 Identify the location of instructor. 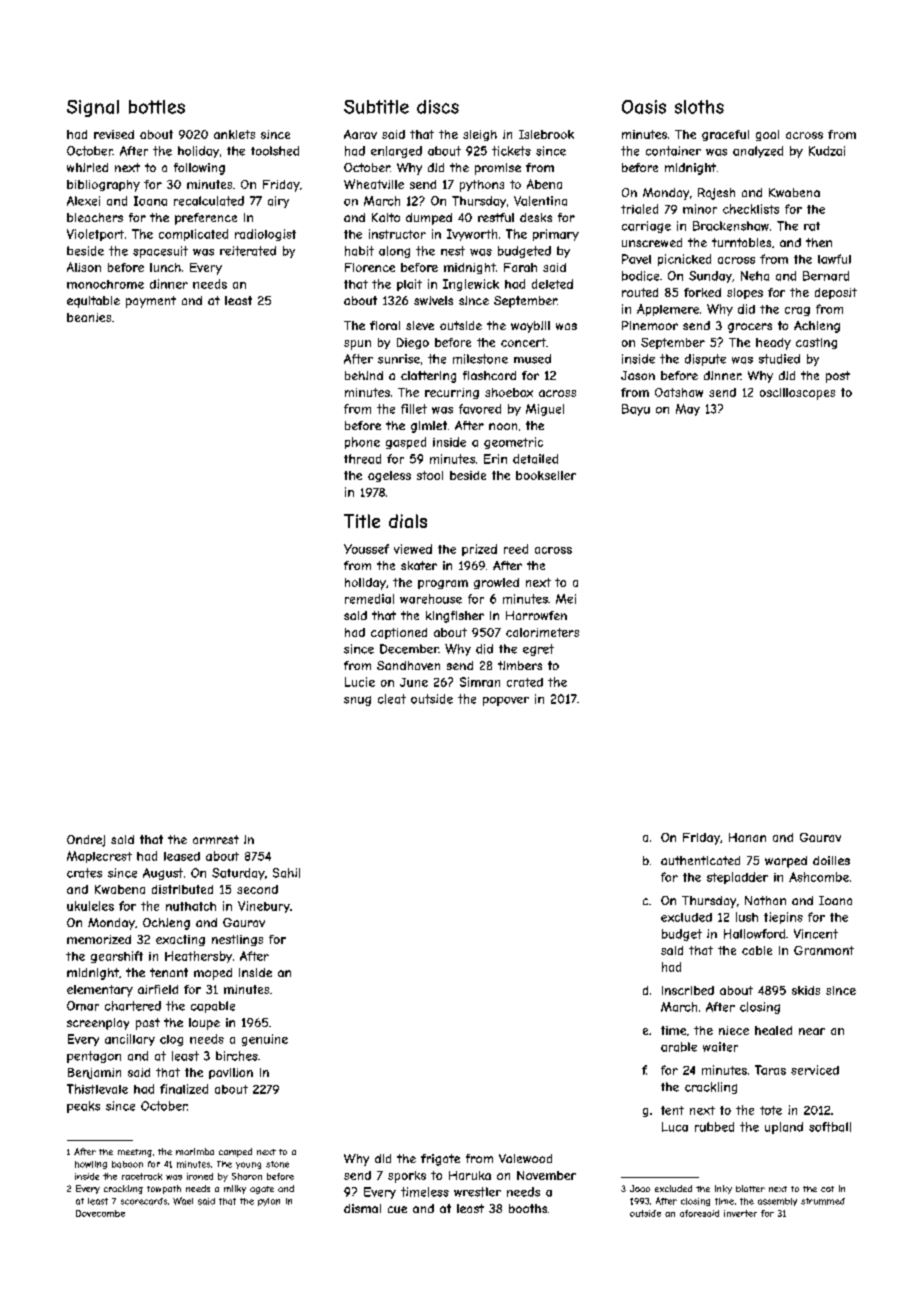
(397, 234).
